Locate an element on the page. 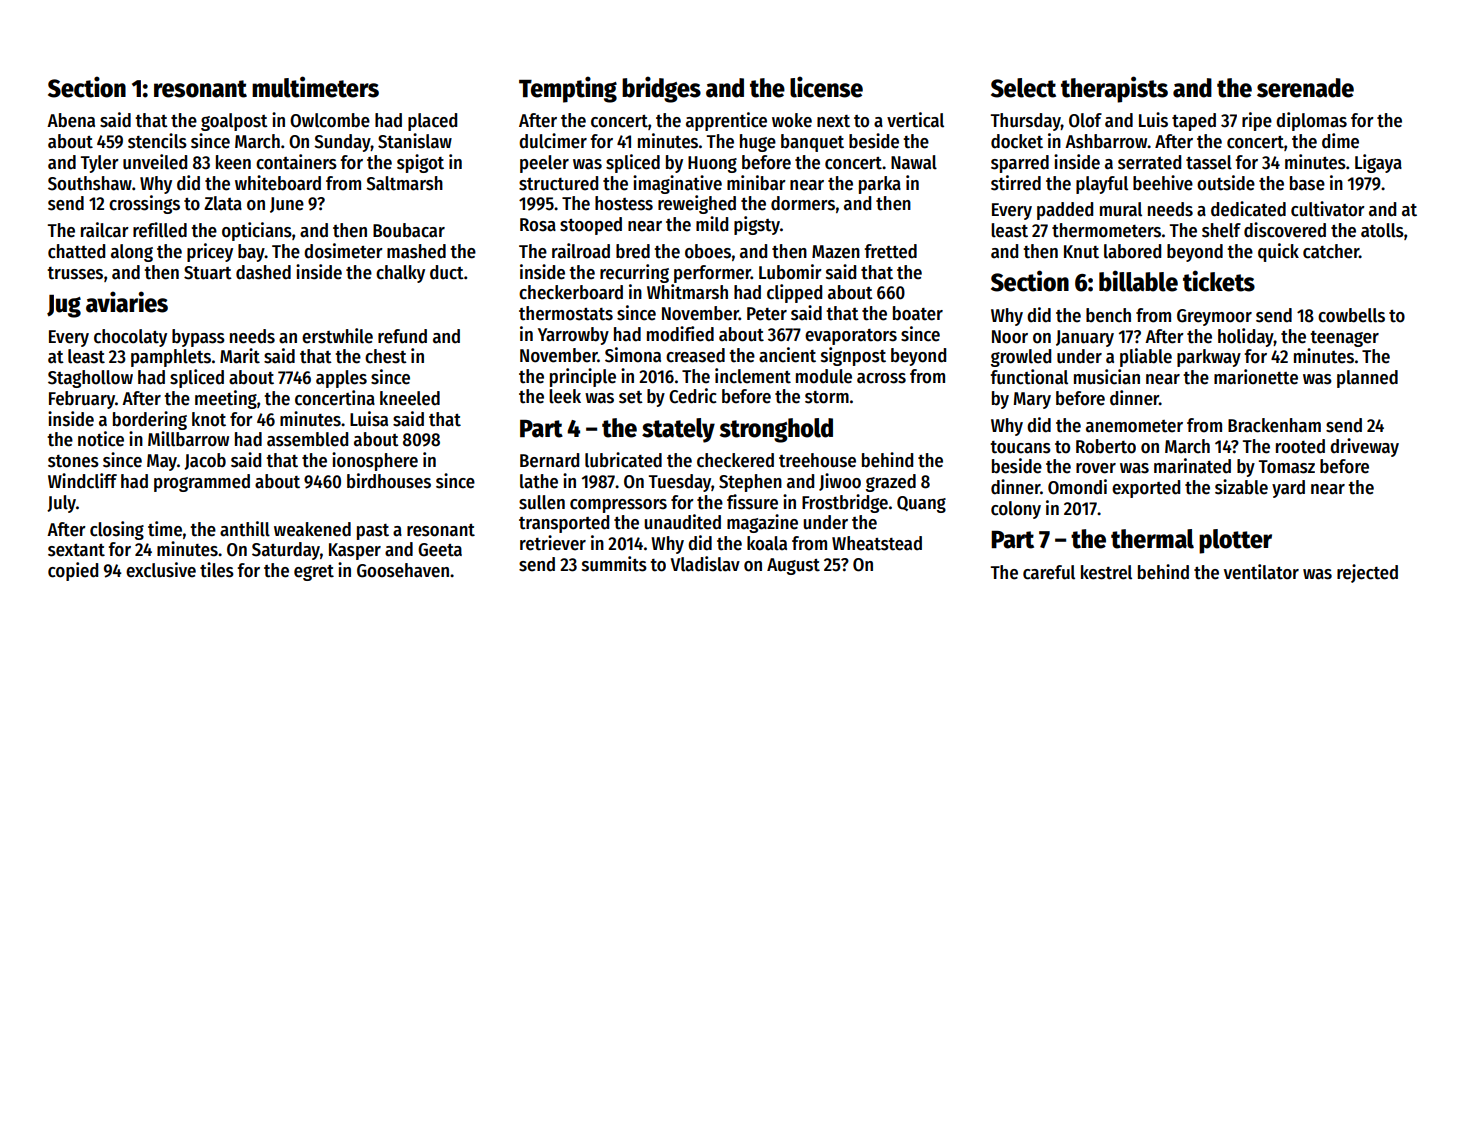 The image size is (1467, 1134). Southshaw is located at coordinates (90, 183).
